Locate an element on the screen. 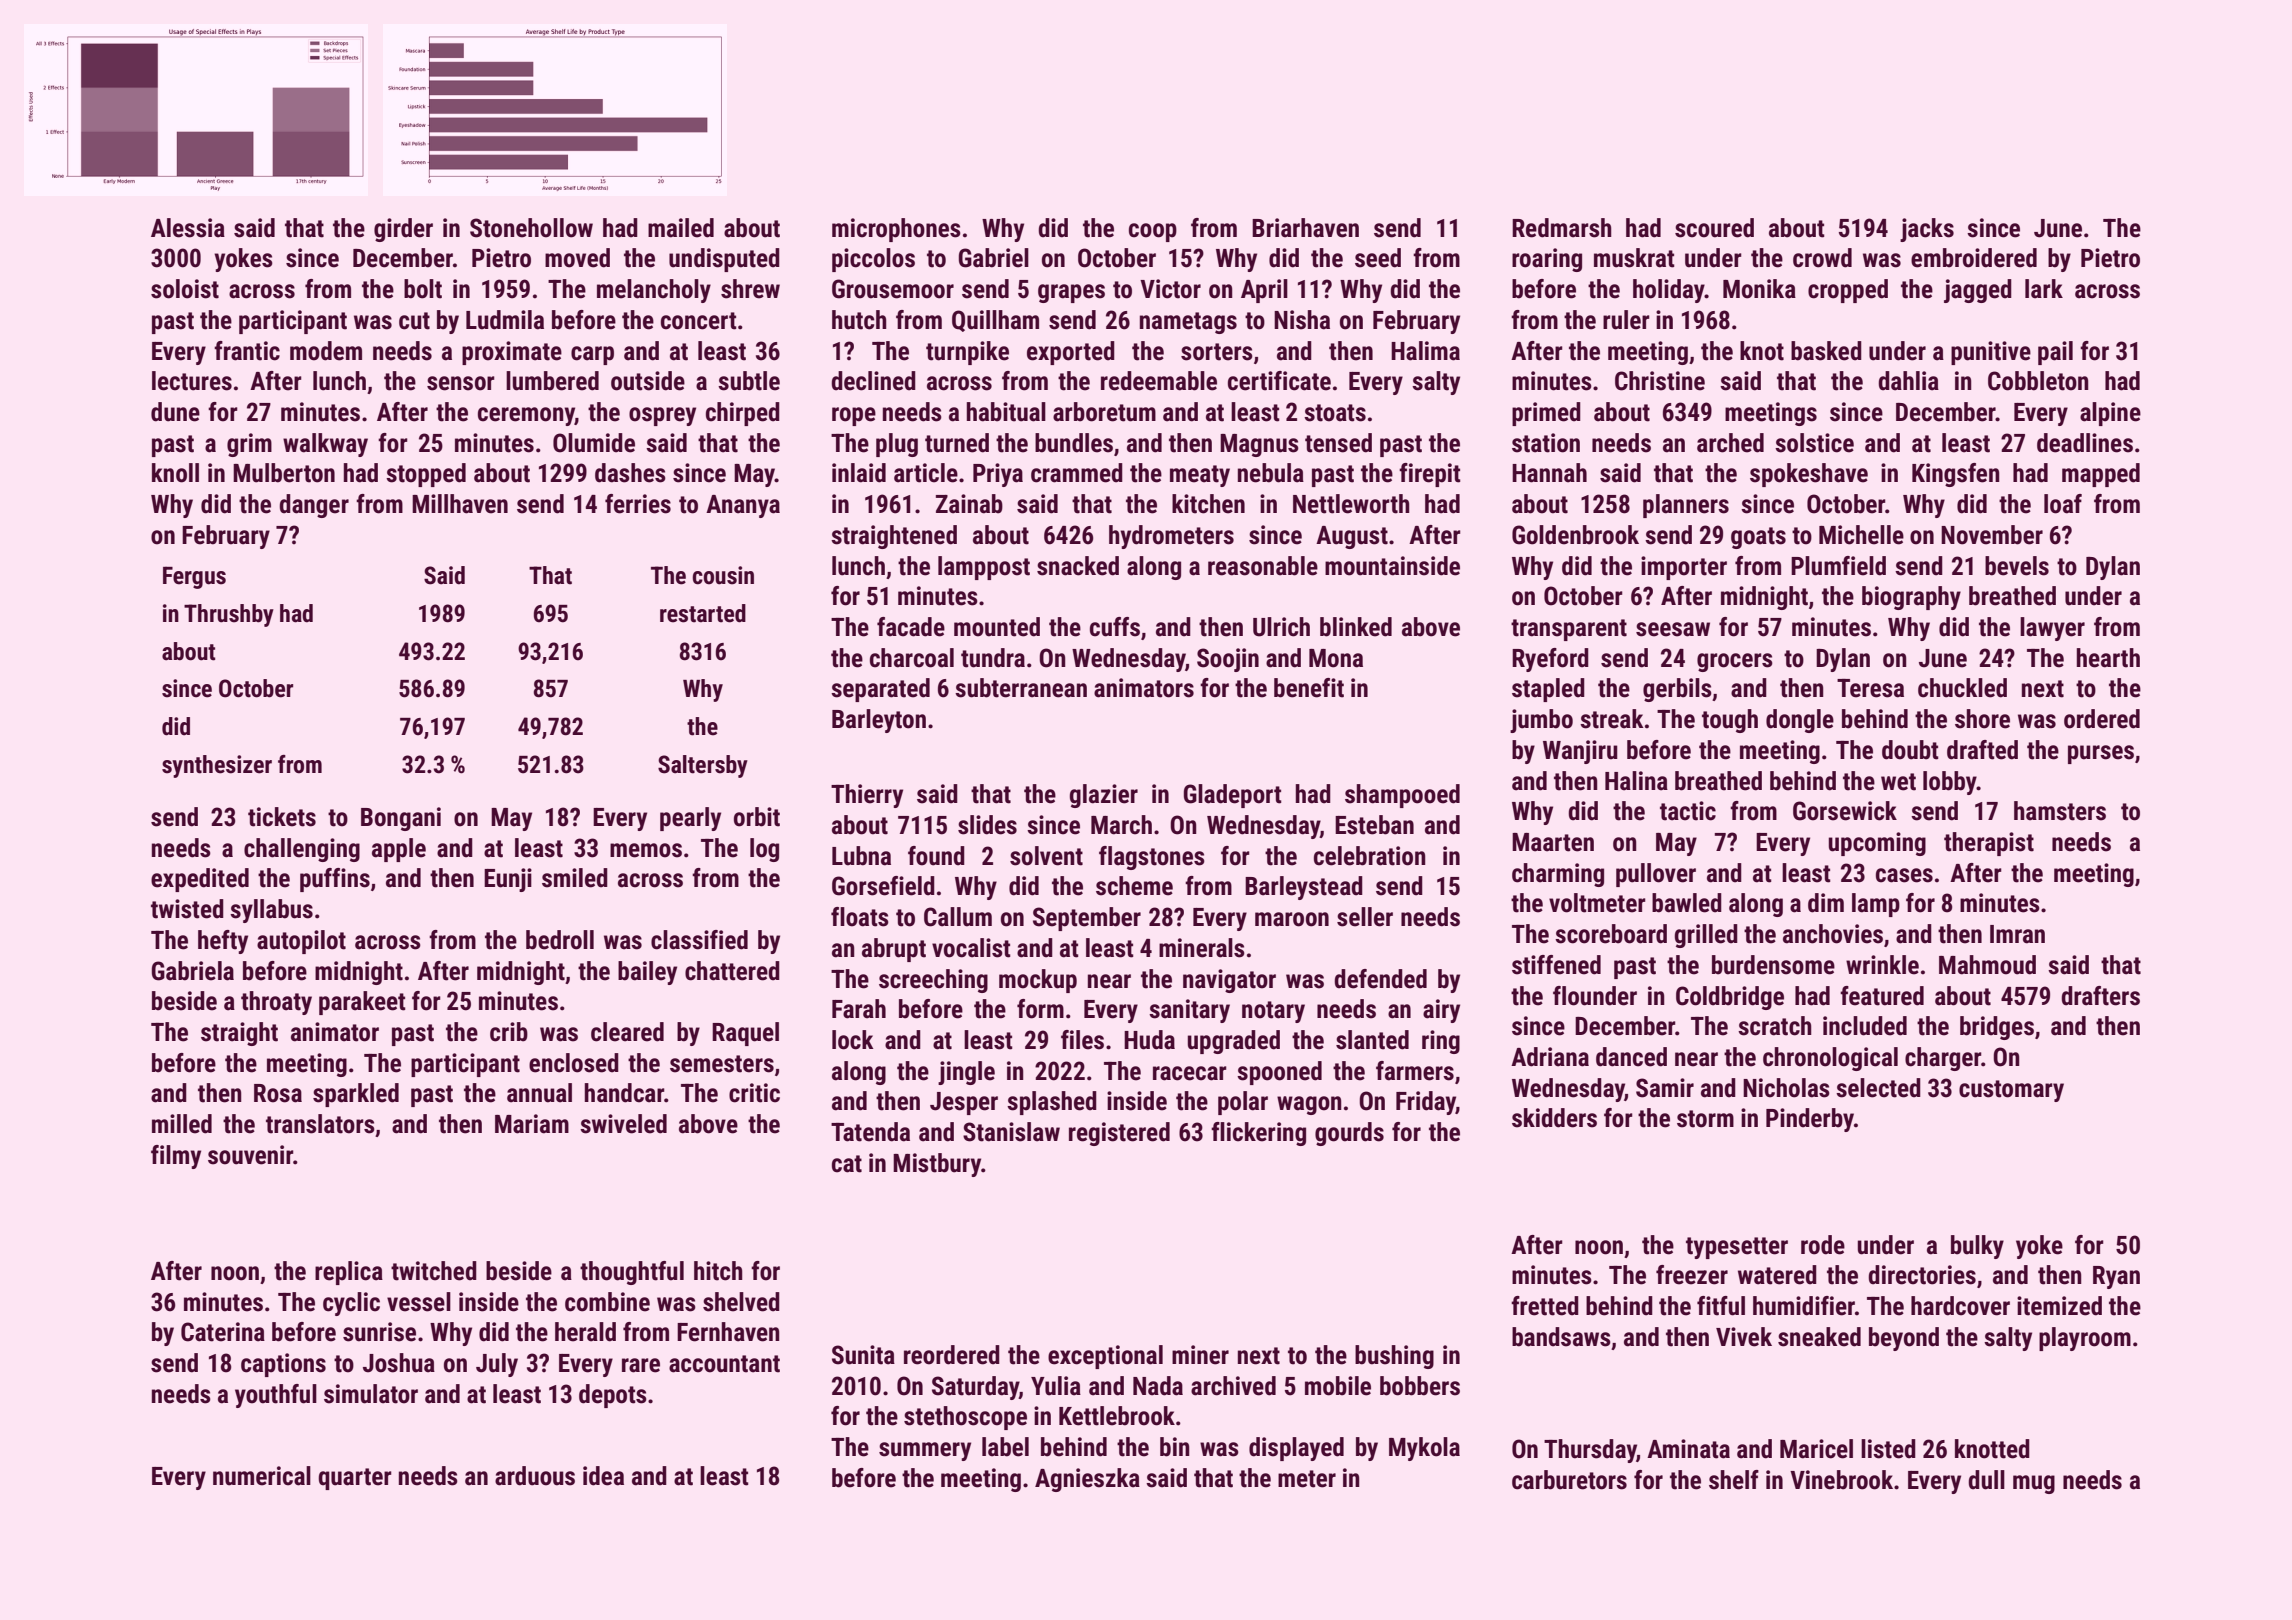  scoured is located at coordinates (1714, 228).
